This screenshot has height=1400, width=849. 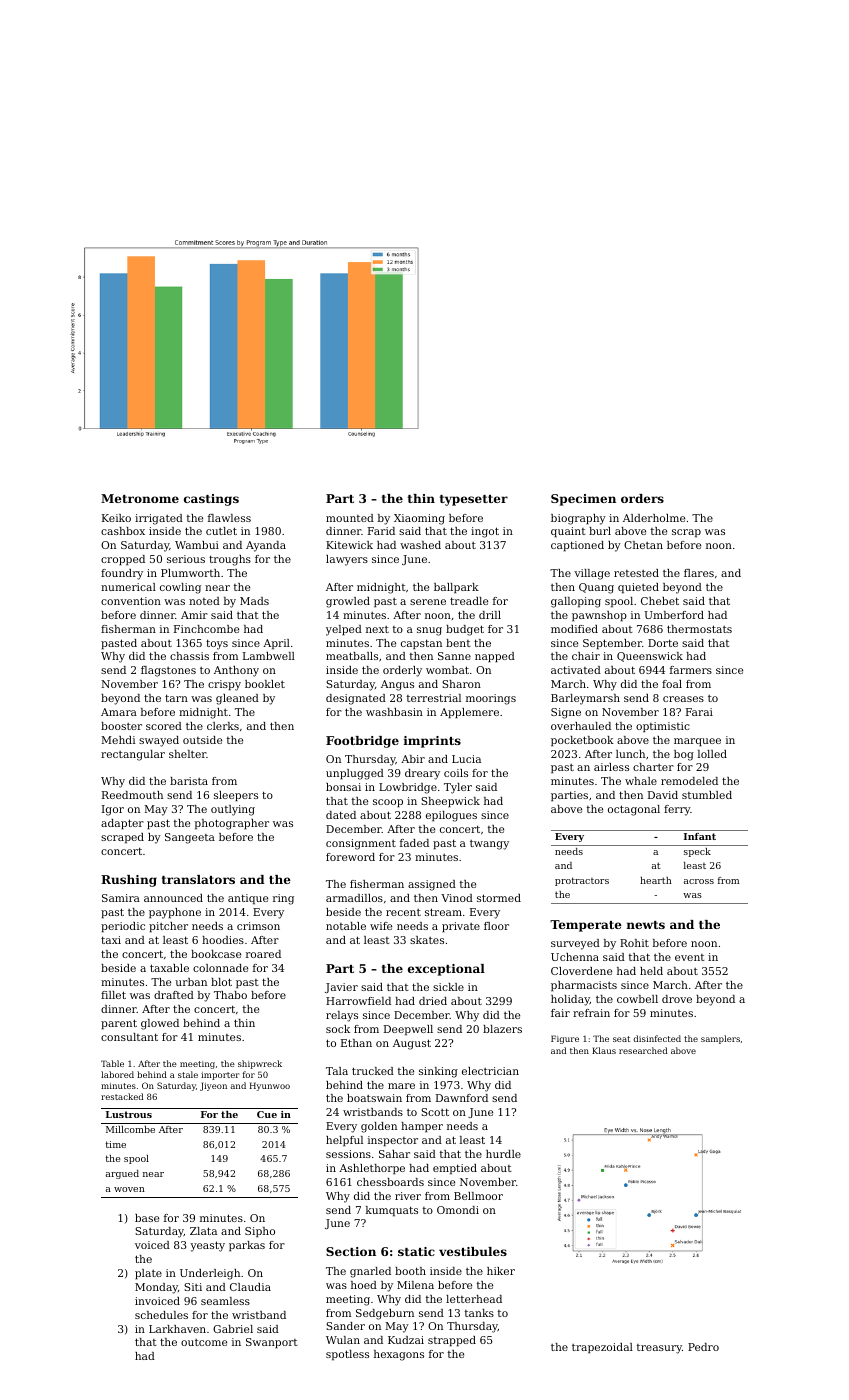 What do you see at coordinates (271, 1343) in the screenshot?
I see `Swanport` at bounding box center [271, 1343].
